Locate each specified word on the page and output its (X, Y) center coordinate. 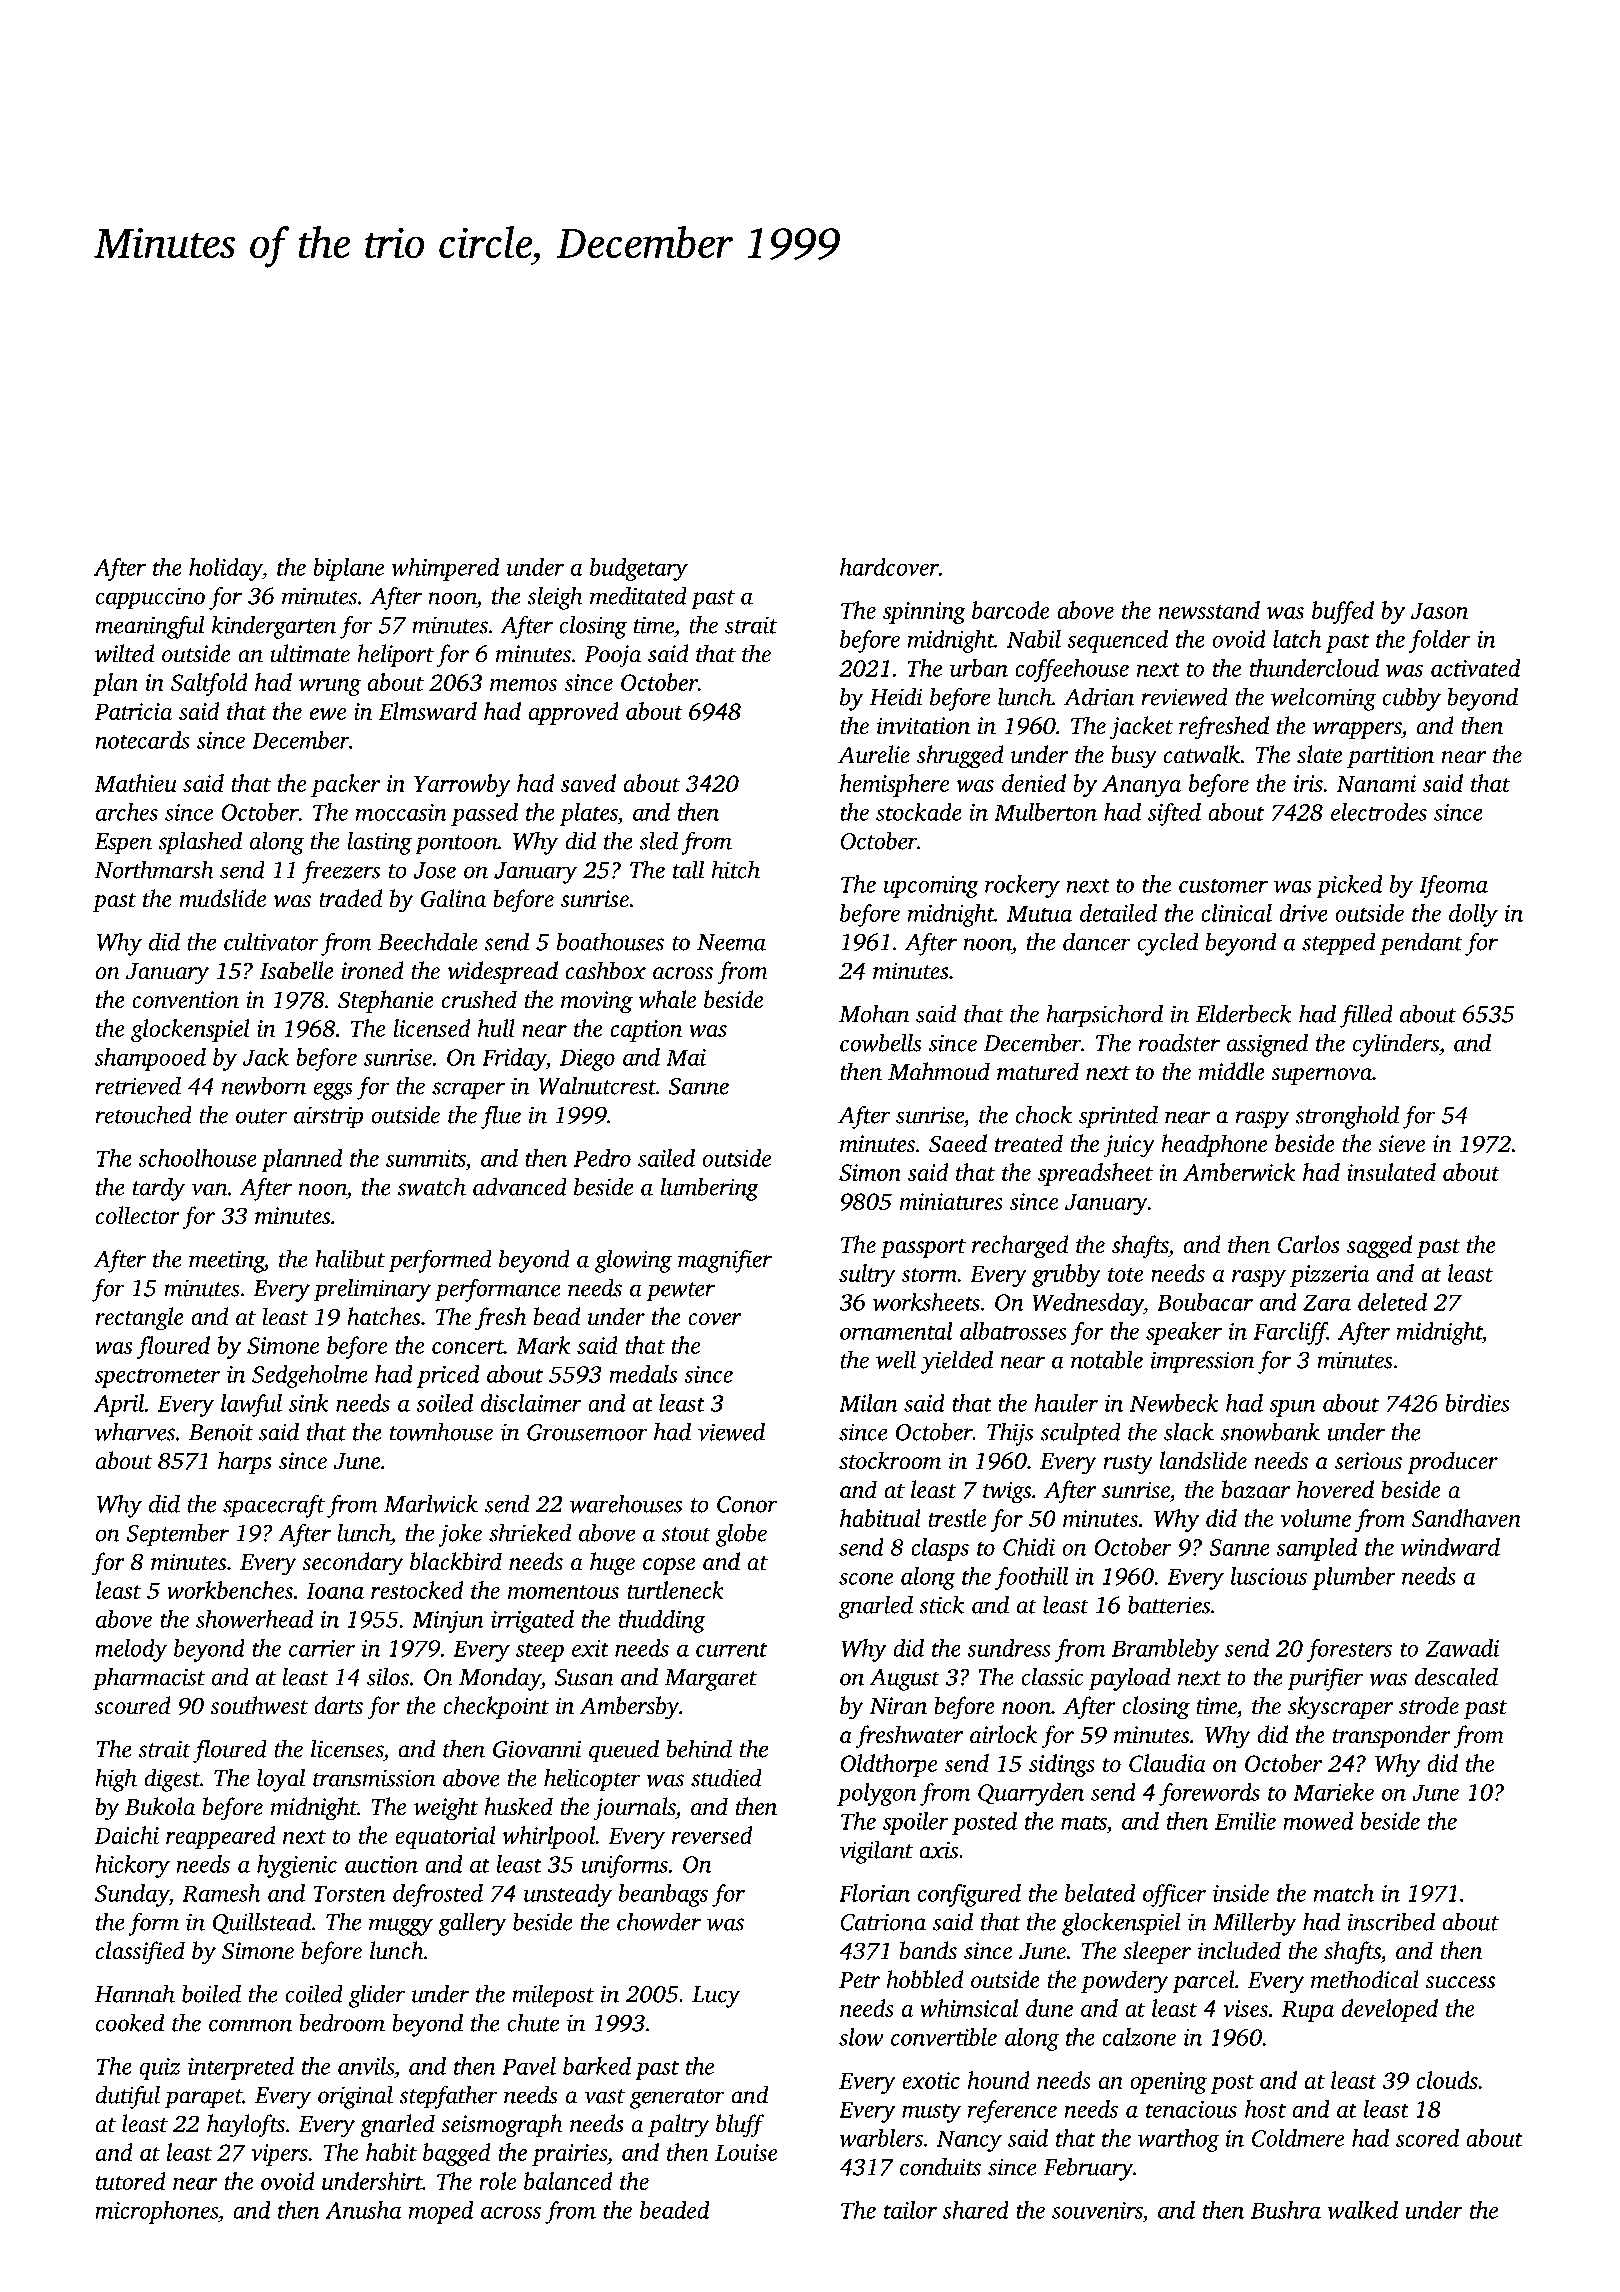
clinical (1236, 913)
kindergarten (274, 627)
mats (1084, 1822)
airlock (1003, 1734)
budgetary (639, 569)
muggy (401, 1927)
